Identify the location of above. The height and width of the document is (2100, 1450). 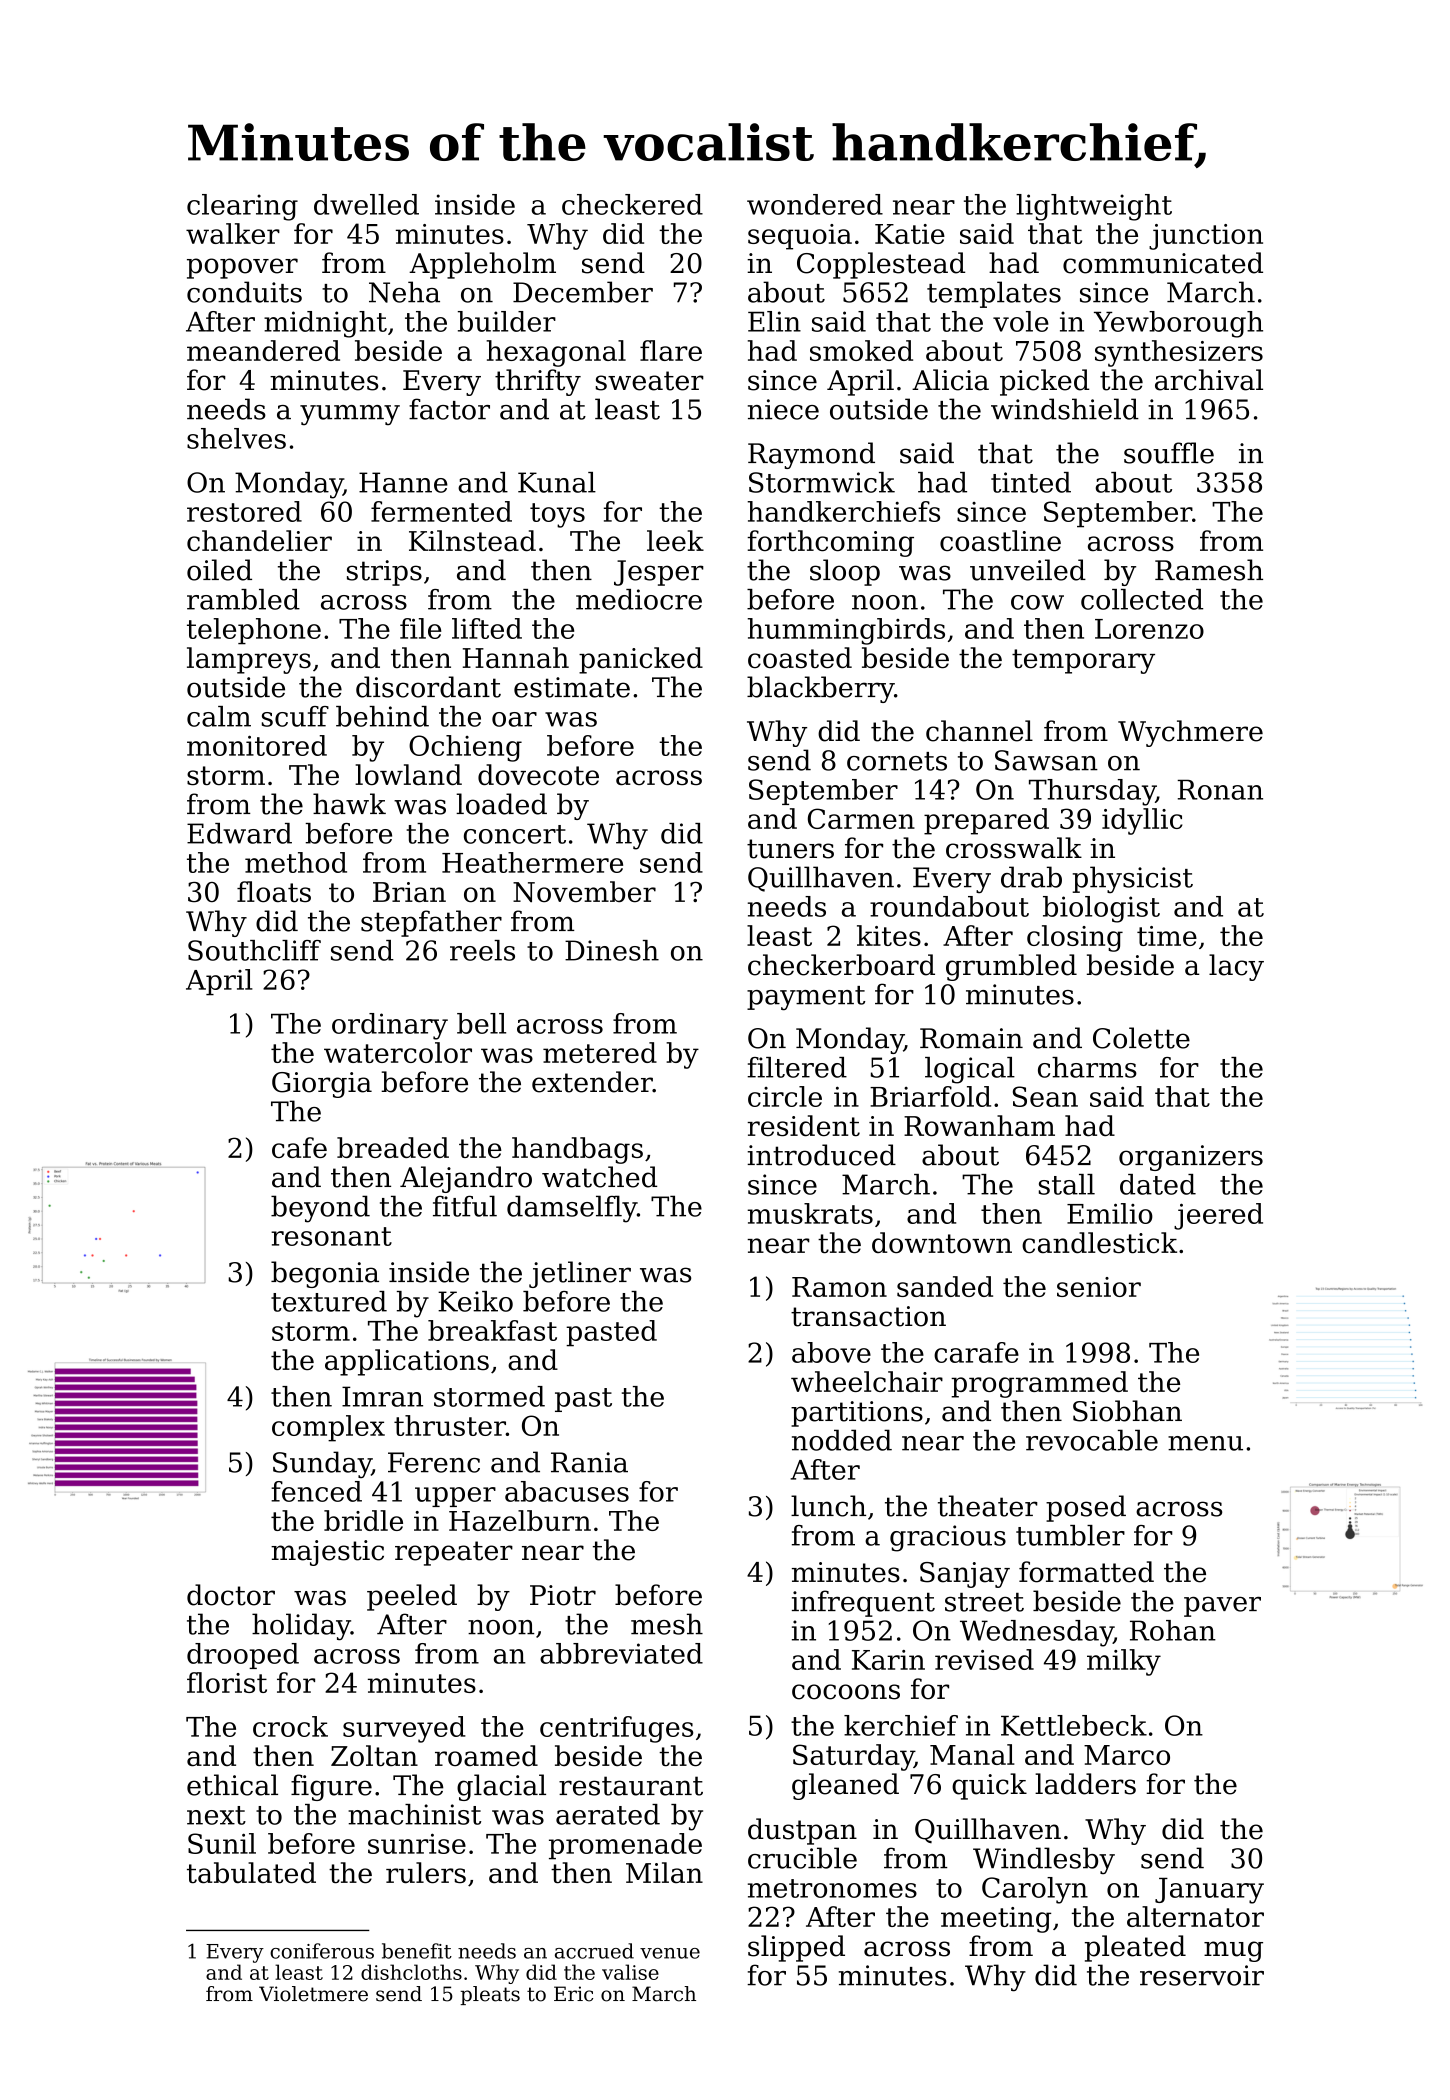
(831, 1352).
